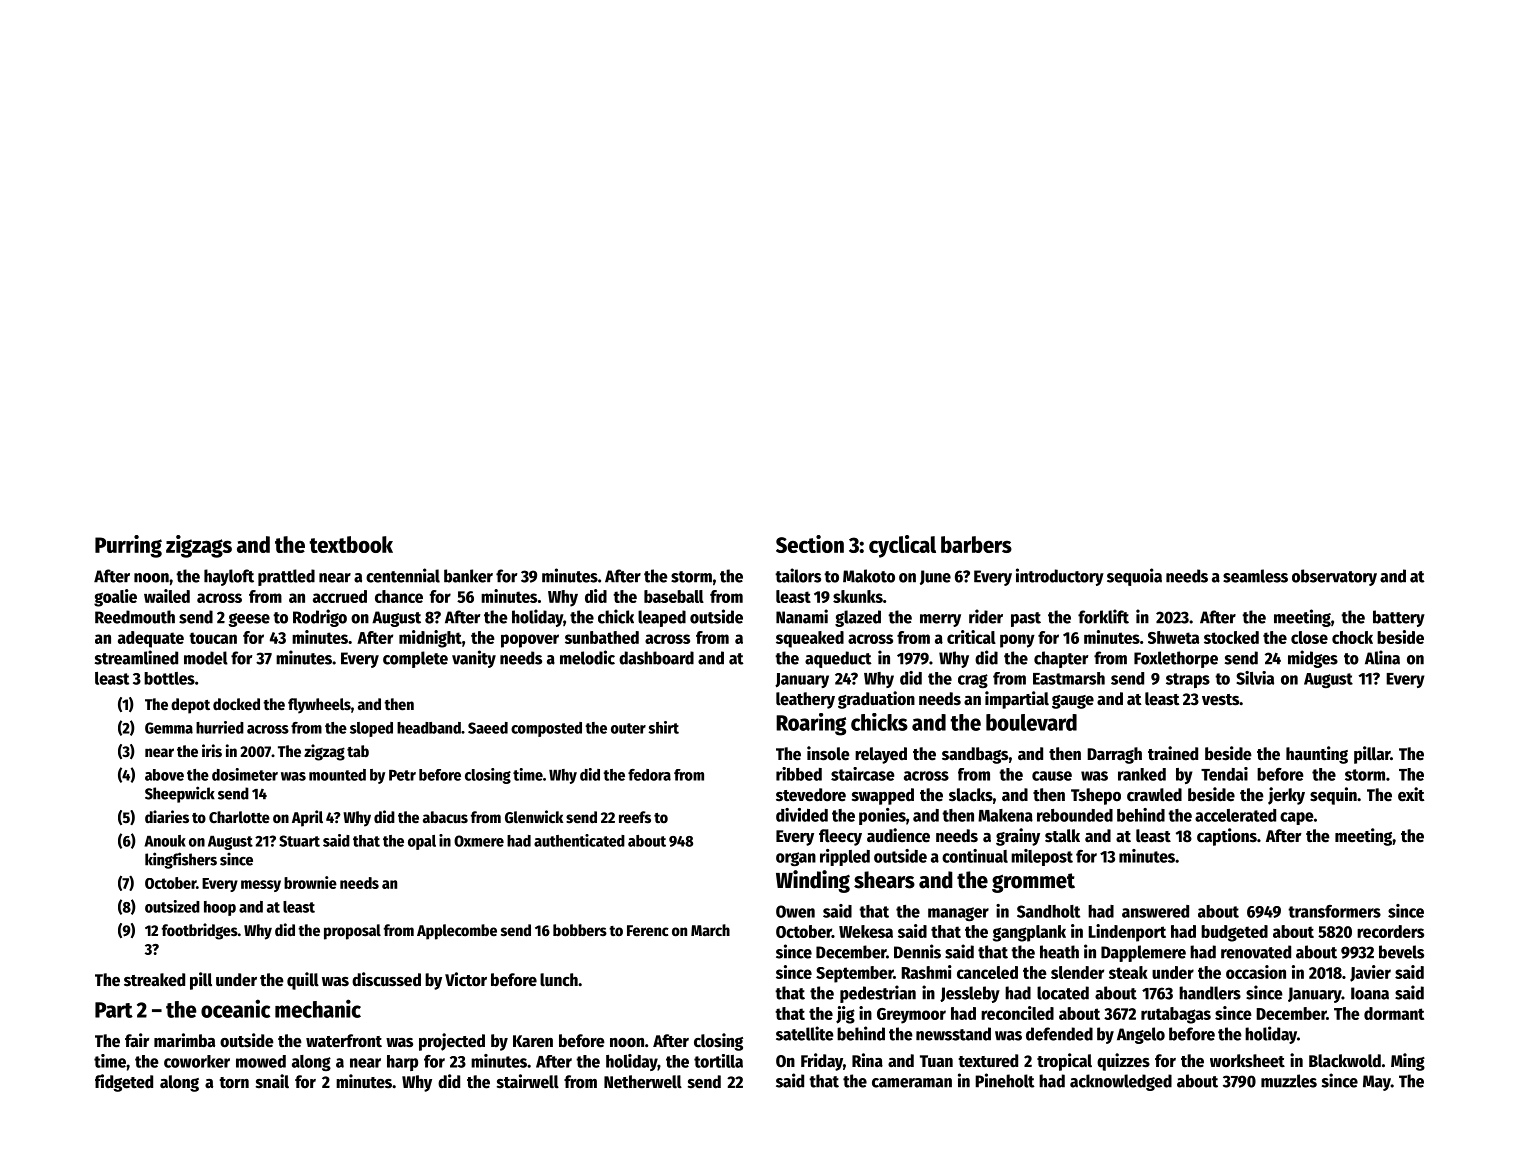 Image resolution: width=1519 pixels, height=1174 pixels. I want to click on observatory, so click(1334, 577).
